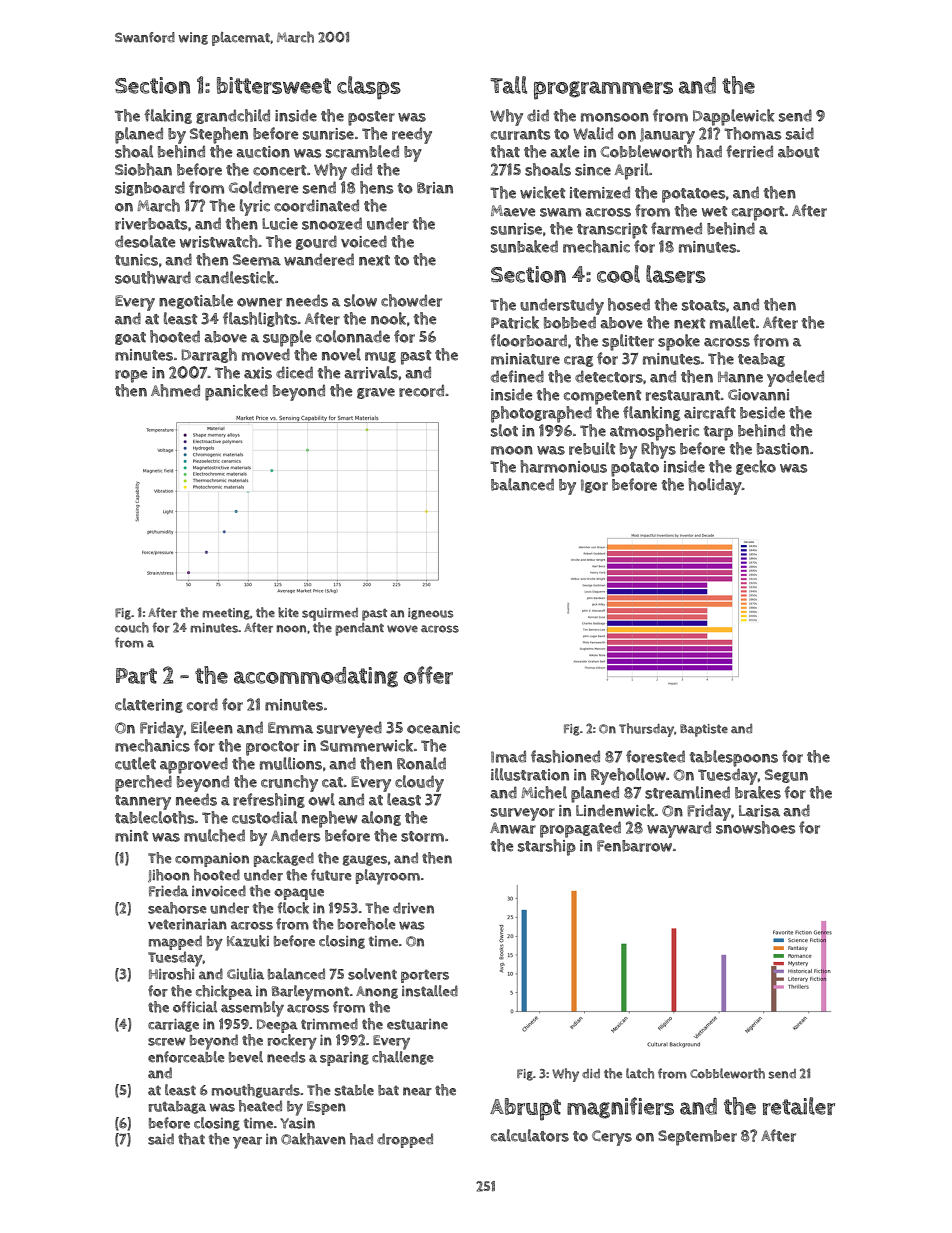  Describe the element at coordinates (704, 730) in the screenshot. I see `Baptiste` at that location.
